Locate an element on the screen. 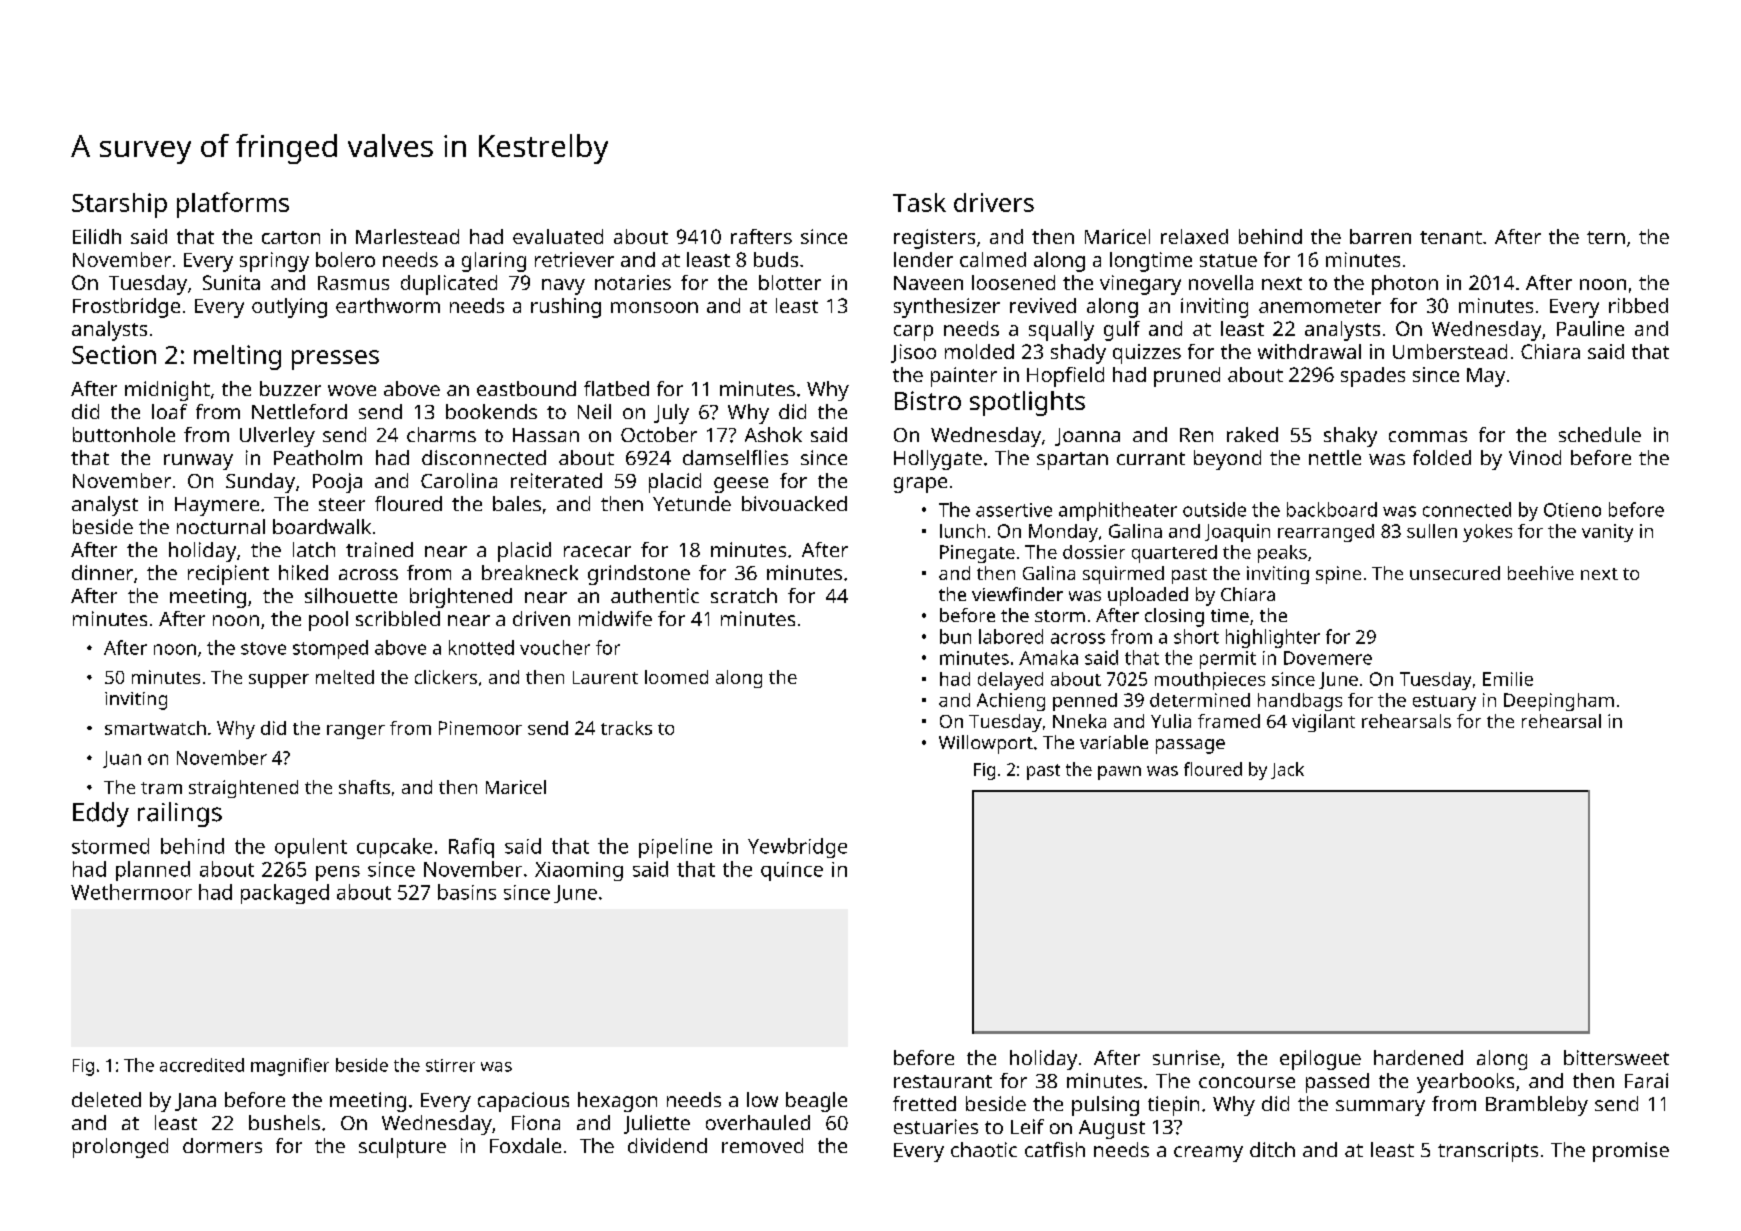 This screenshot has width=1741, height=1231. Otieno is located at coordinates (1572, 510).
